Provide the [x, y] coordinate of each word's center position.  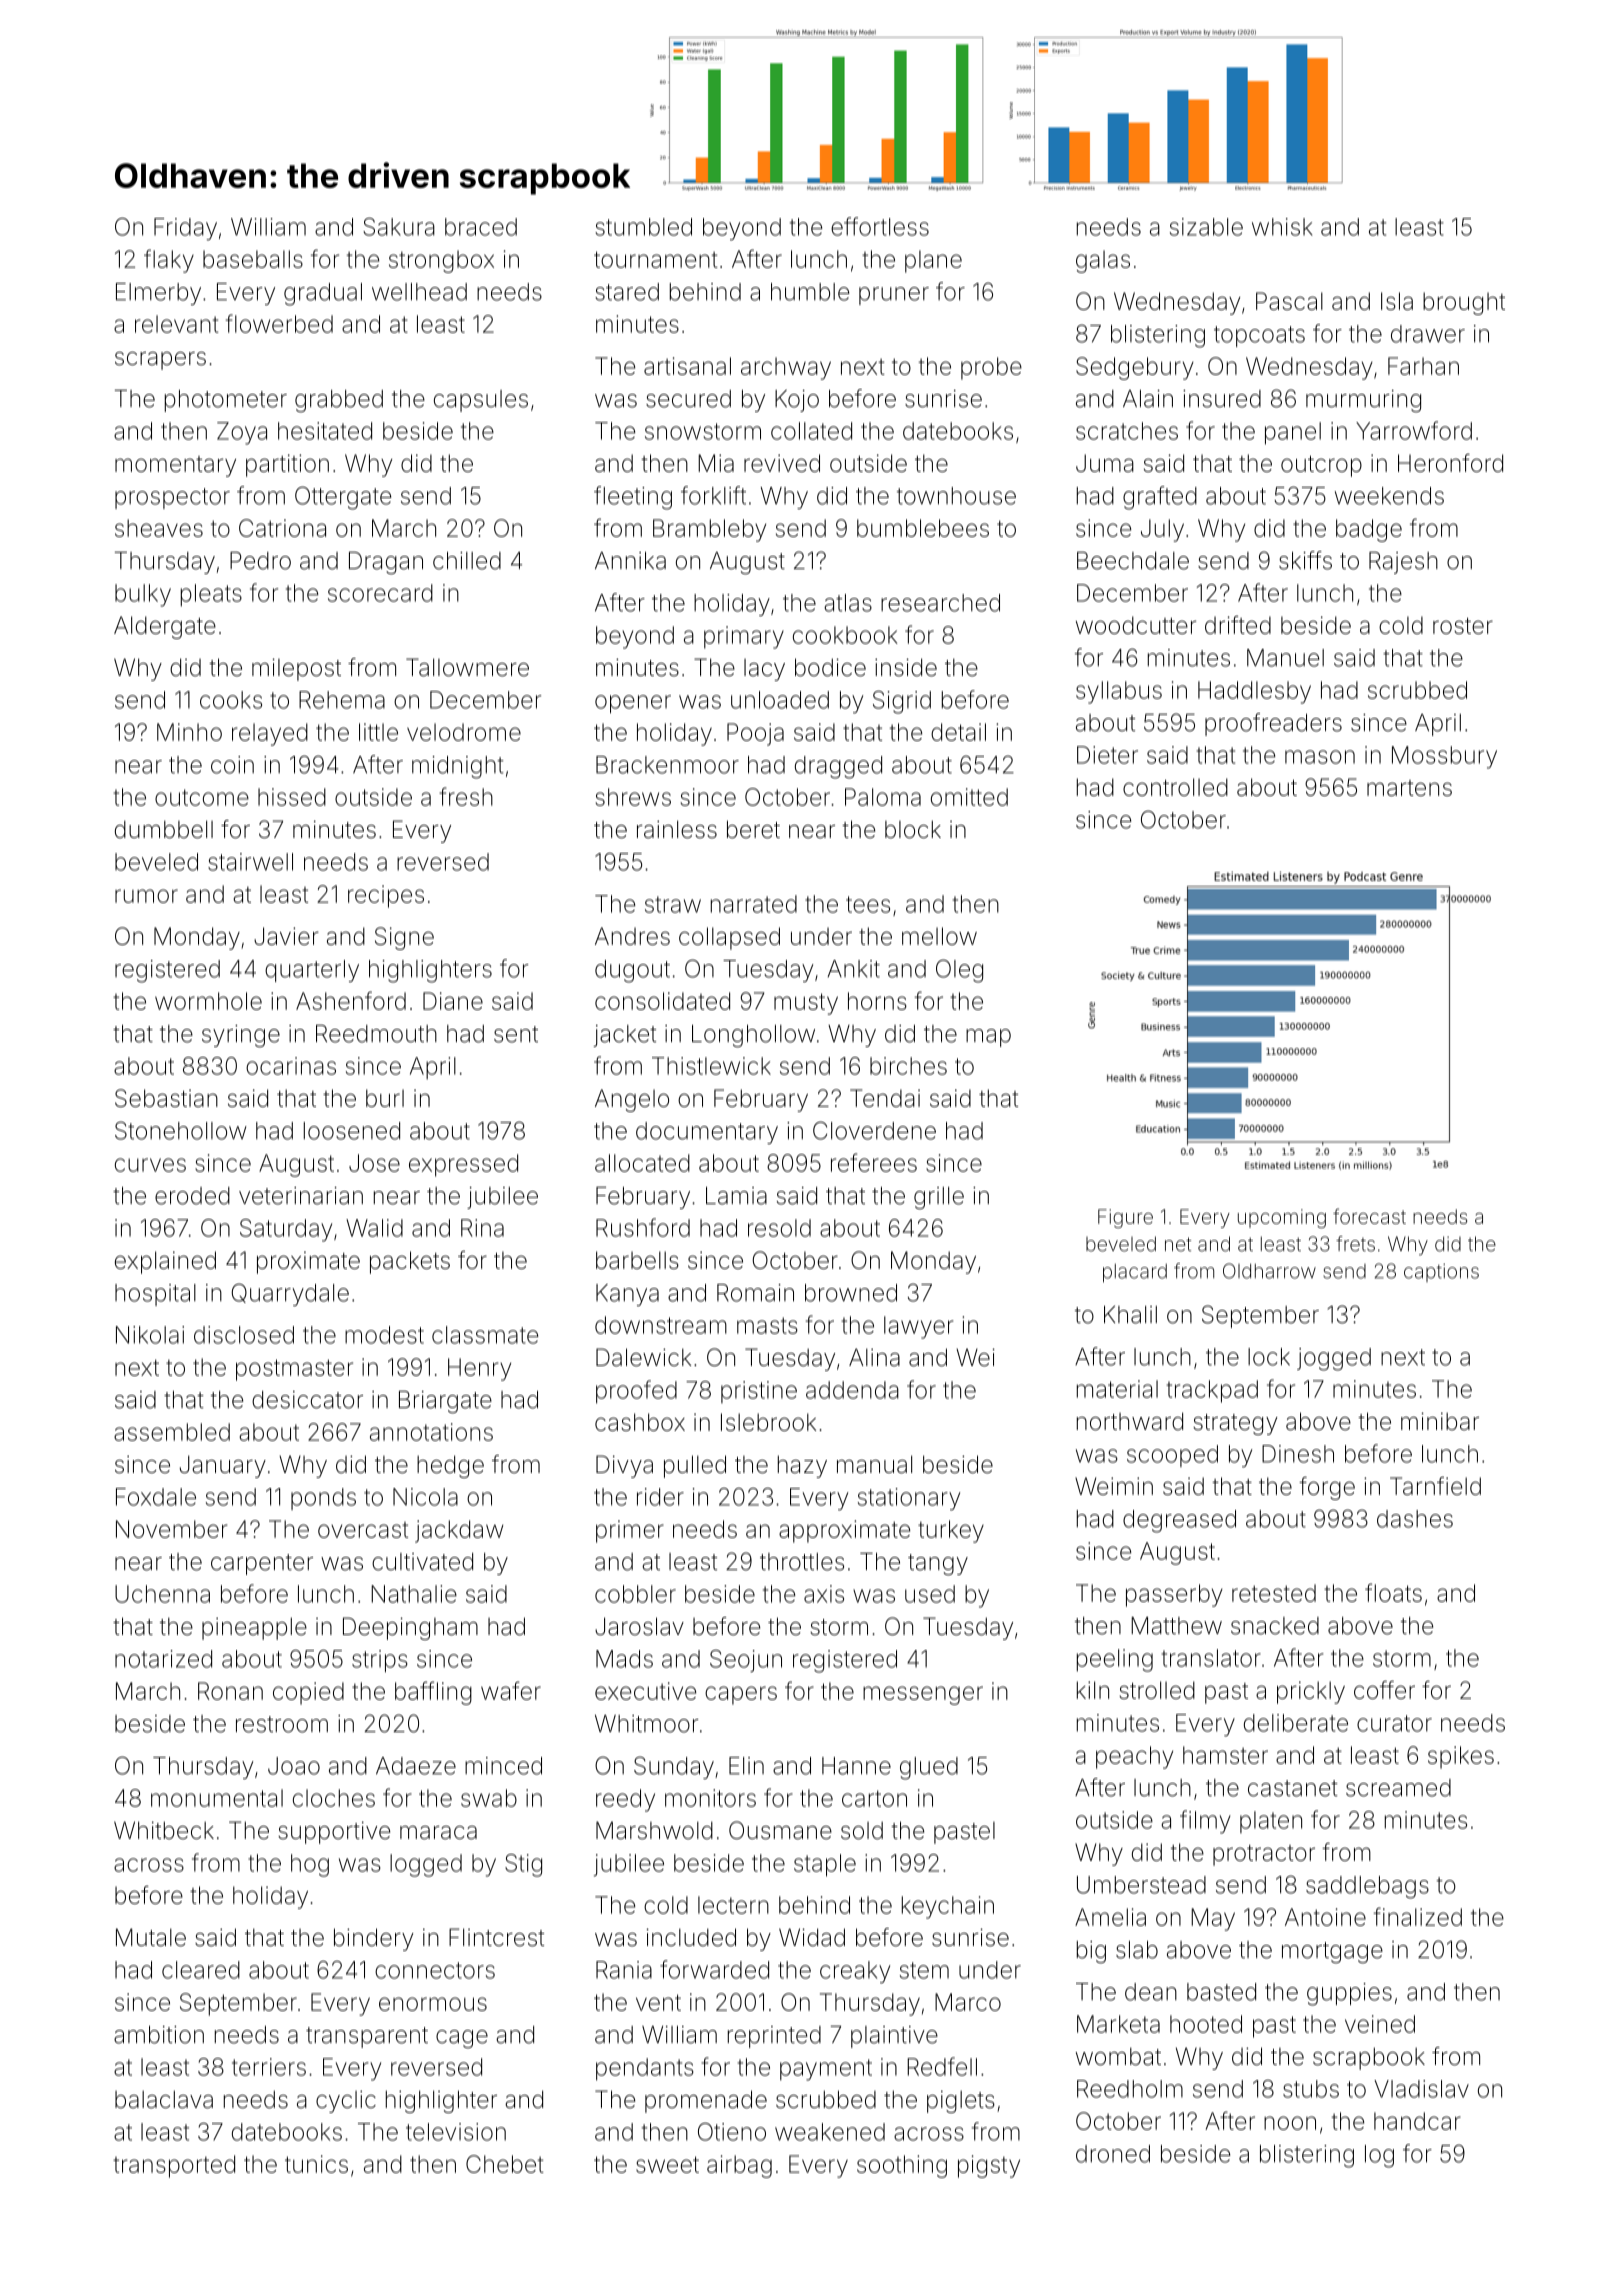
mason [1320, 757]
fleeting [633, 498]
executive [645, 1691]
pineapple [254, 1628]
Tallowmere [467, 667]
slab [1137, 1950]
